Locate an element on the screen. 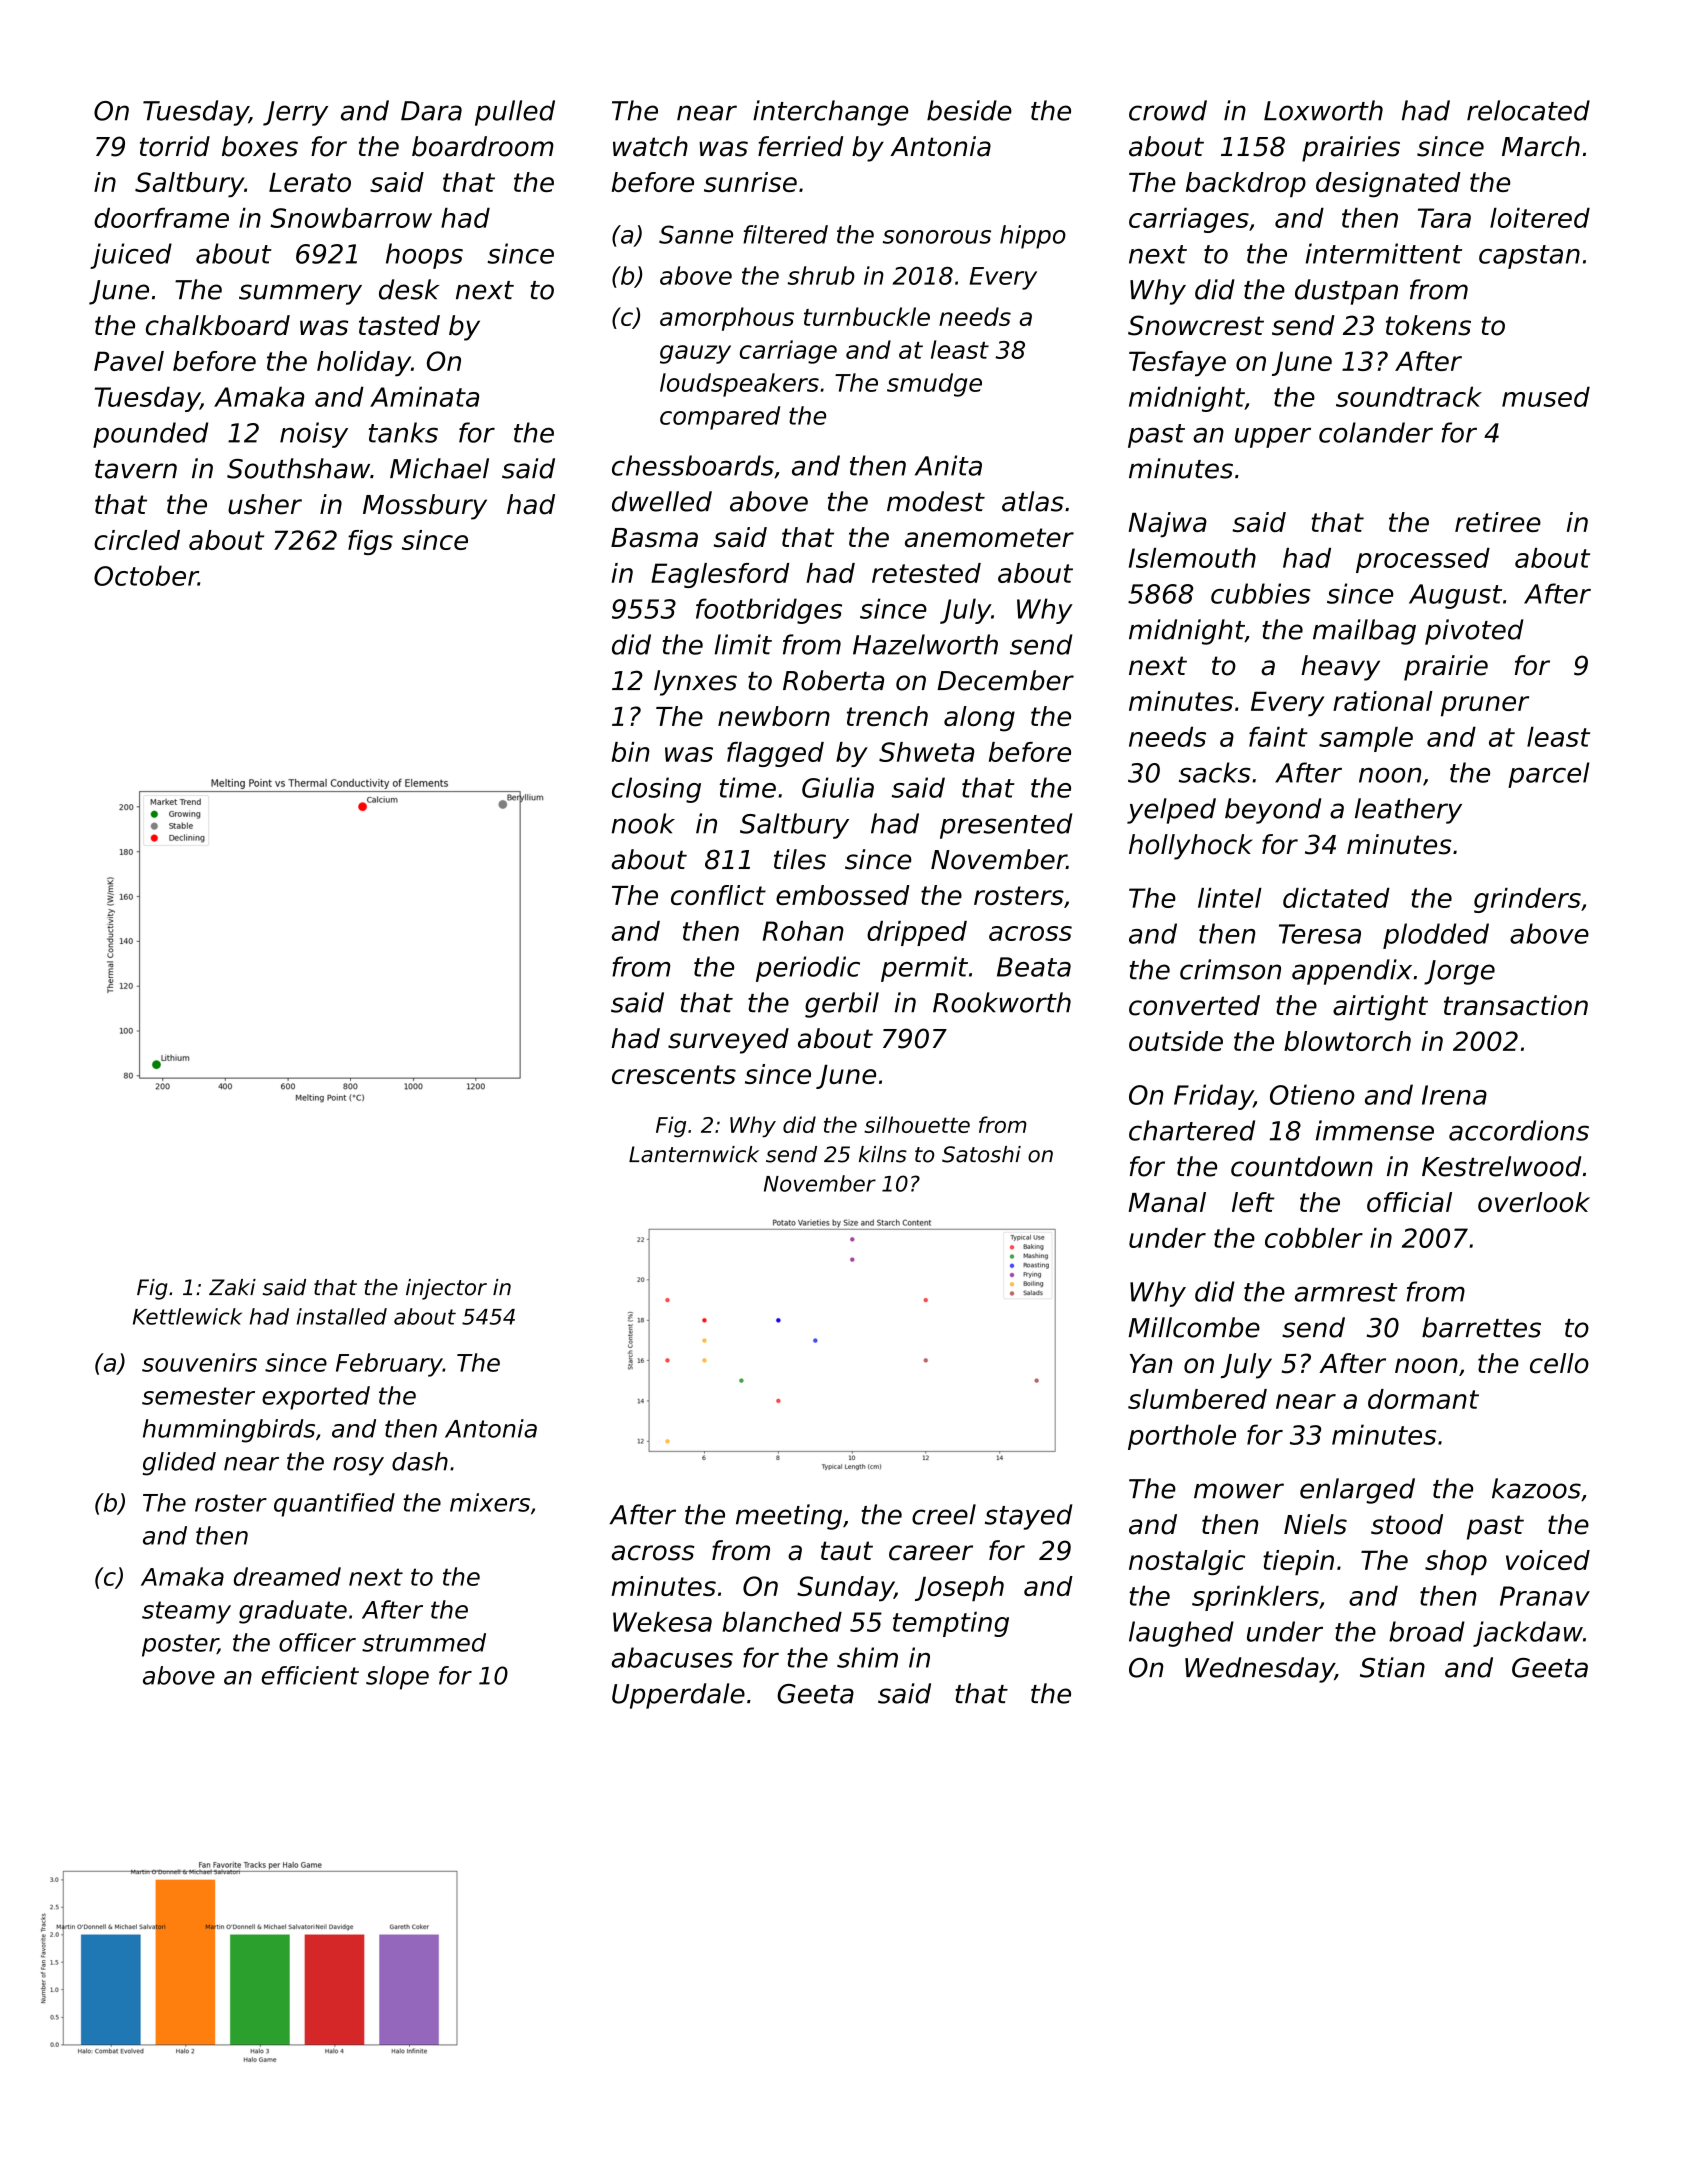 This screenshot has width=1683, height=2178. presented is located at coordinates (1006, 826).
